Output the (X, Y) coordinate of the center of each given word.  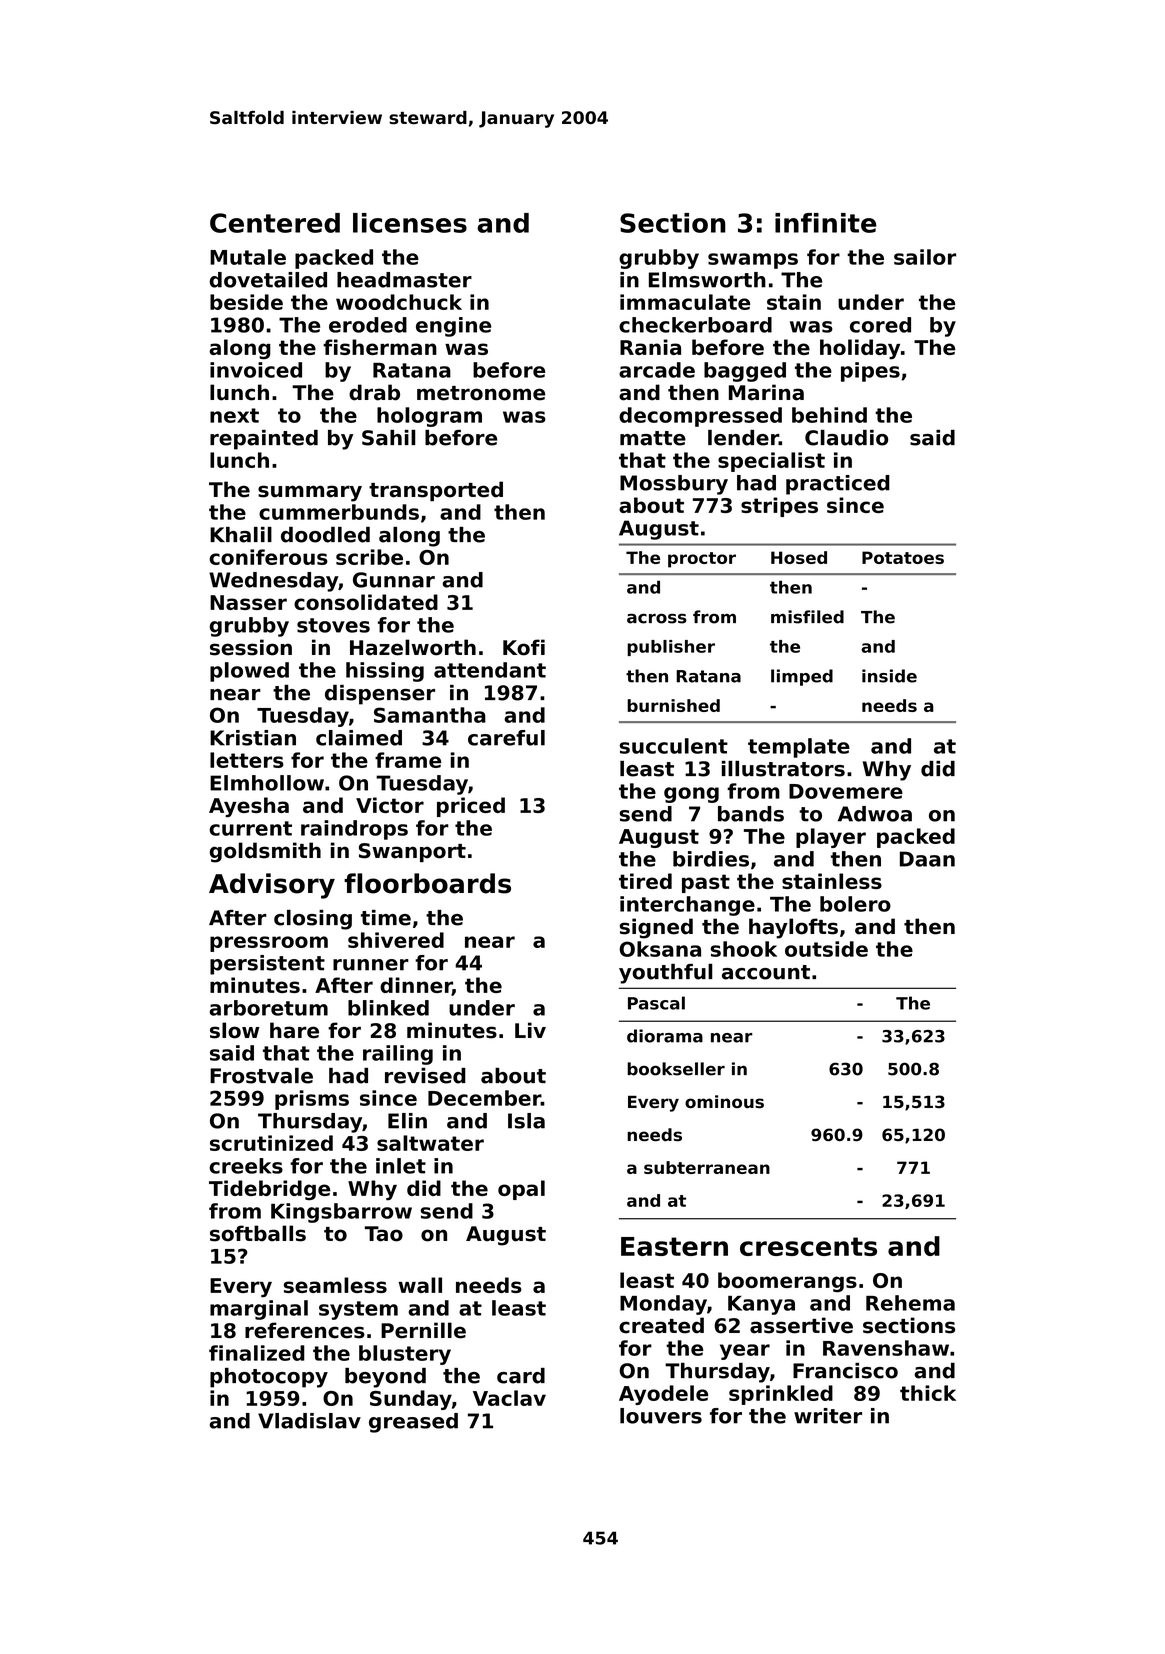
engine (453, 327)
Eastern (674, 1246)
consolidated (366, 602)
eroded (368, 325)
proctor (702, 560)
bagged (745, 372)
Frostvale (261, 1076)
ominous (724, 1102)
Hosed (799, 557)
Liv (530, 1030)
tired (645, 881)
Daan (927, 859)
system (358, 1310)
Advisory (272, 886)
